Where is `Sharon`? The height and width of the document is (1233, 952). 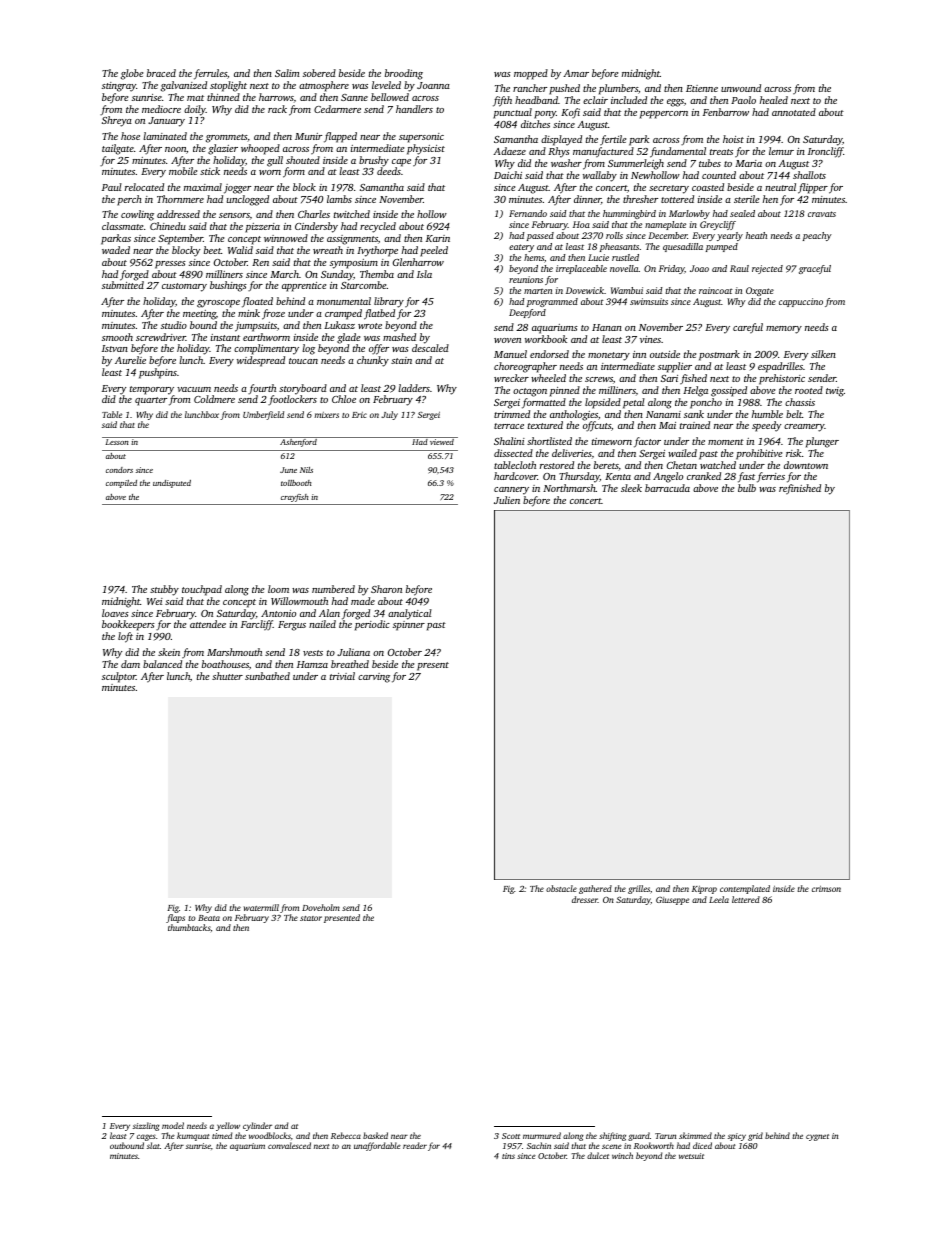
Sharon is located at coordinates (386, 589).
